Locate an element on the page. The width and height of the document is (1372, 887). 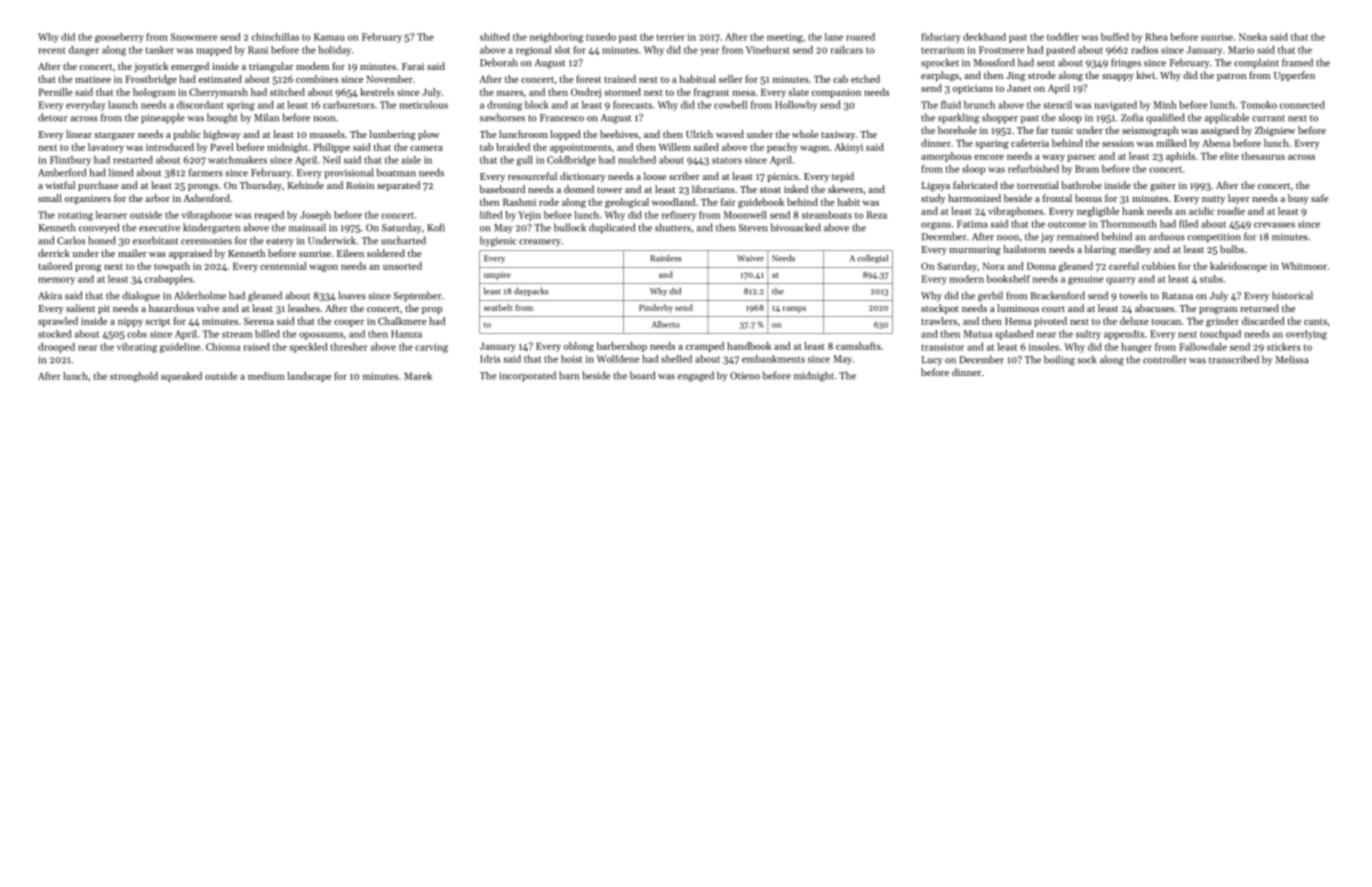
sent is located at coordinates (1046, 63).
